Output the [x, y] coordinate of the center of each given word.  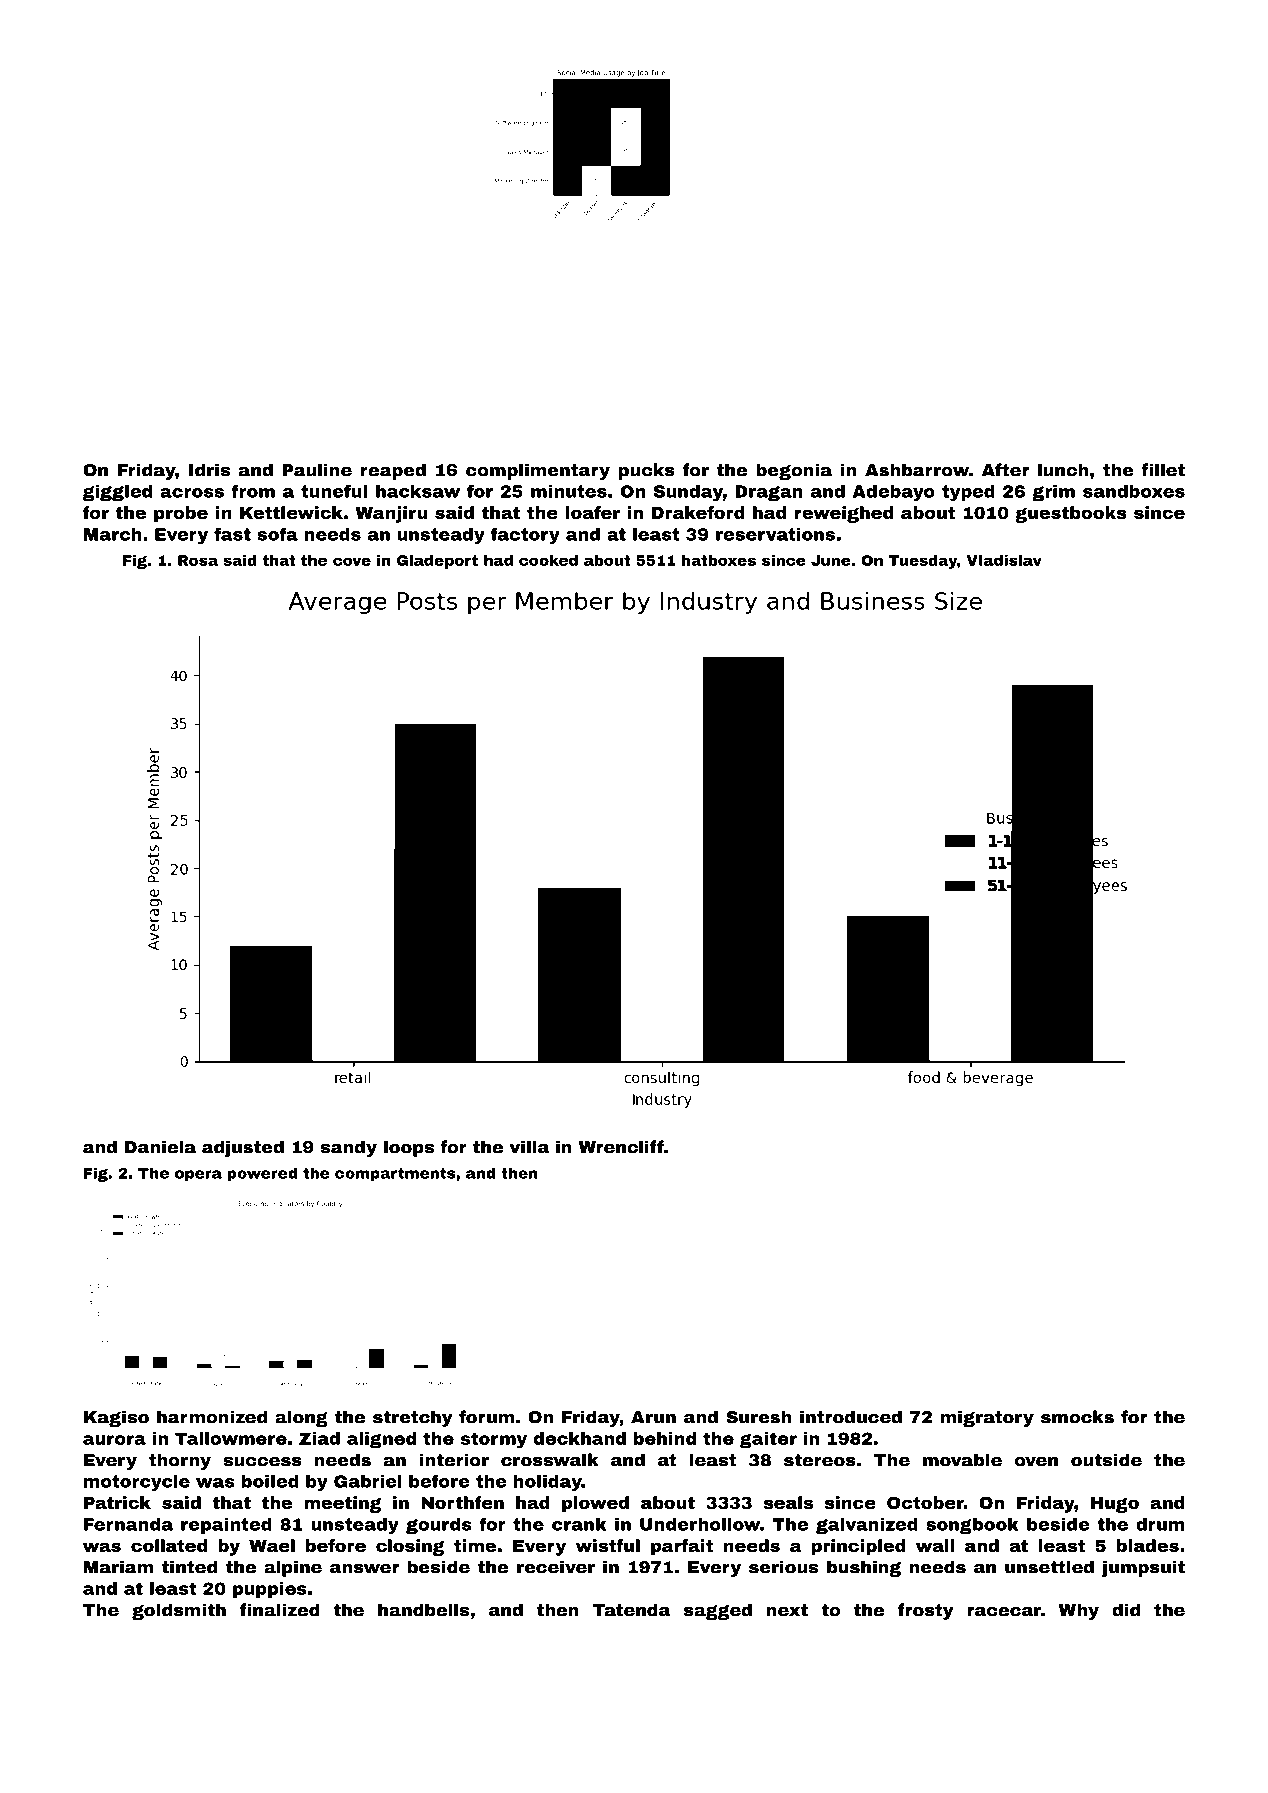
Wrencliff [621, 1147]
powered [262, 1174]
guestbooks [1071, 514]
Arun [653, 1417]
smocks [1077, 1417]
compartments [395, 1175]
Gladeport [437, 562]
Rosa [198, 560]
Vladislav [1004, 560]
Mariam [119, 1567]
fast [232, 534]
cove [352, 561]
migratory [987, 1418]
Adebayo [894, 493]
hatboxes [719, 560]
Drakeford [698, 512]
